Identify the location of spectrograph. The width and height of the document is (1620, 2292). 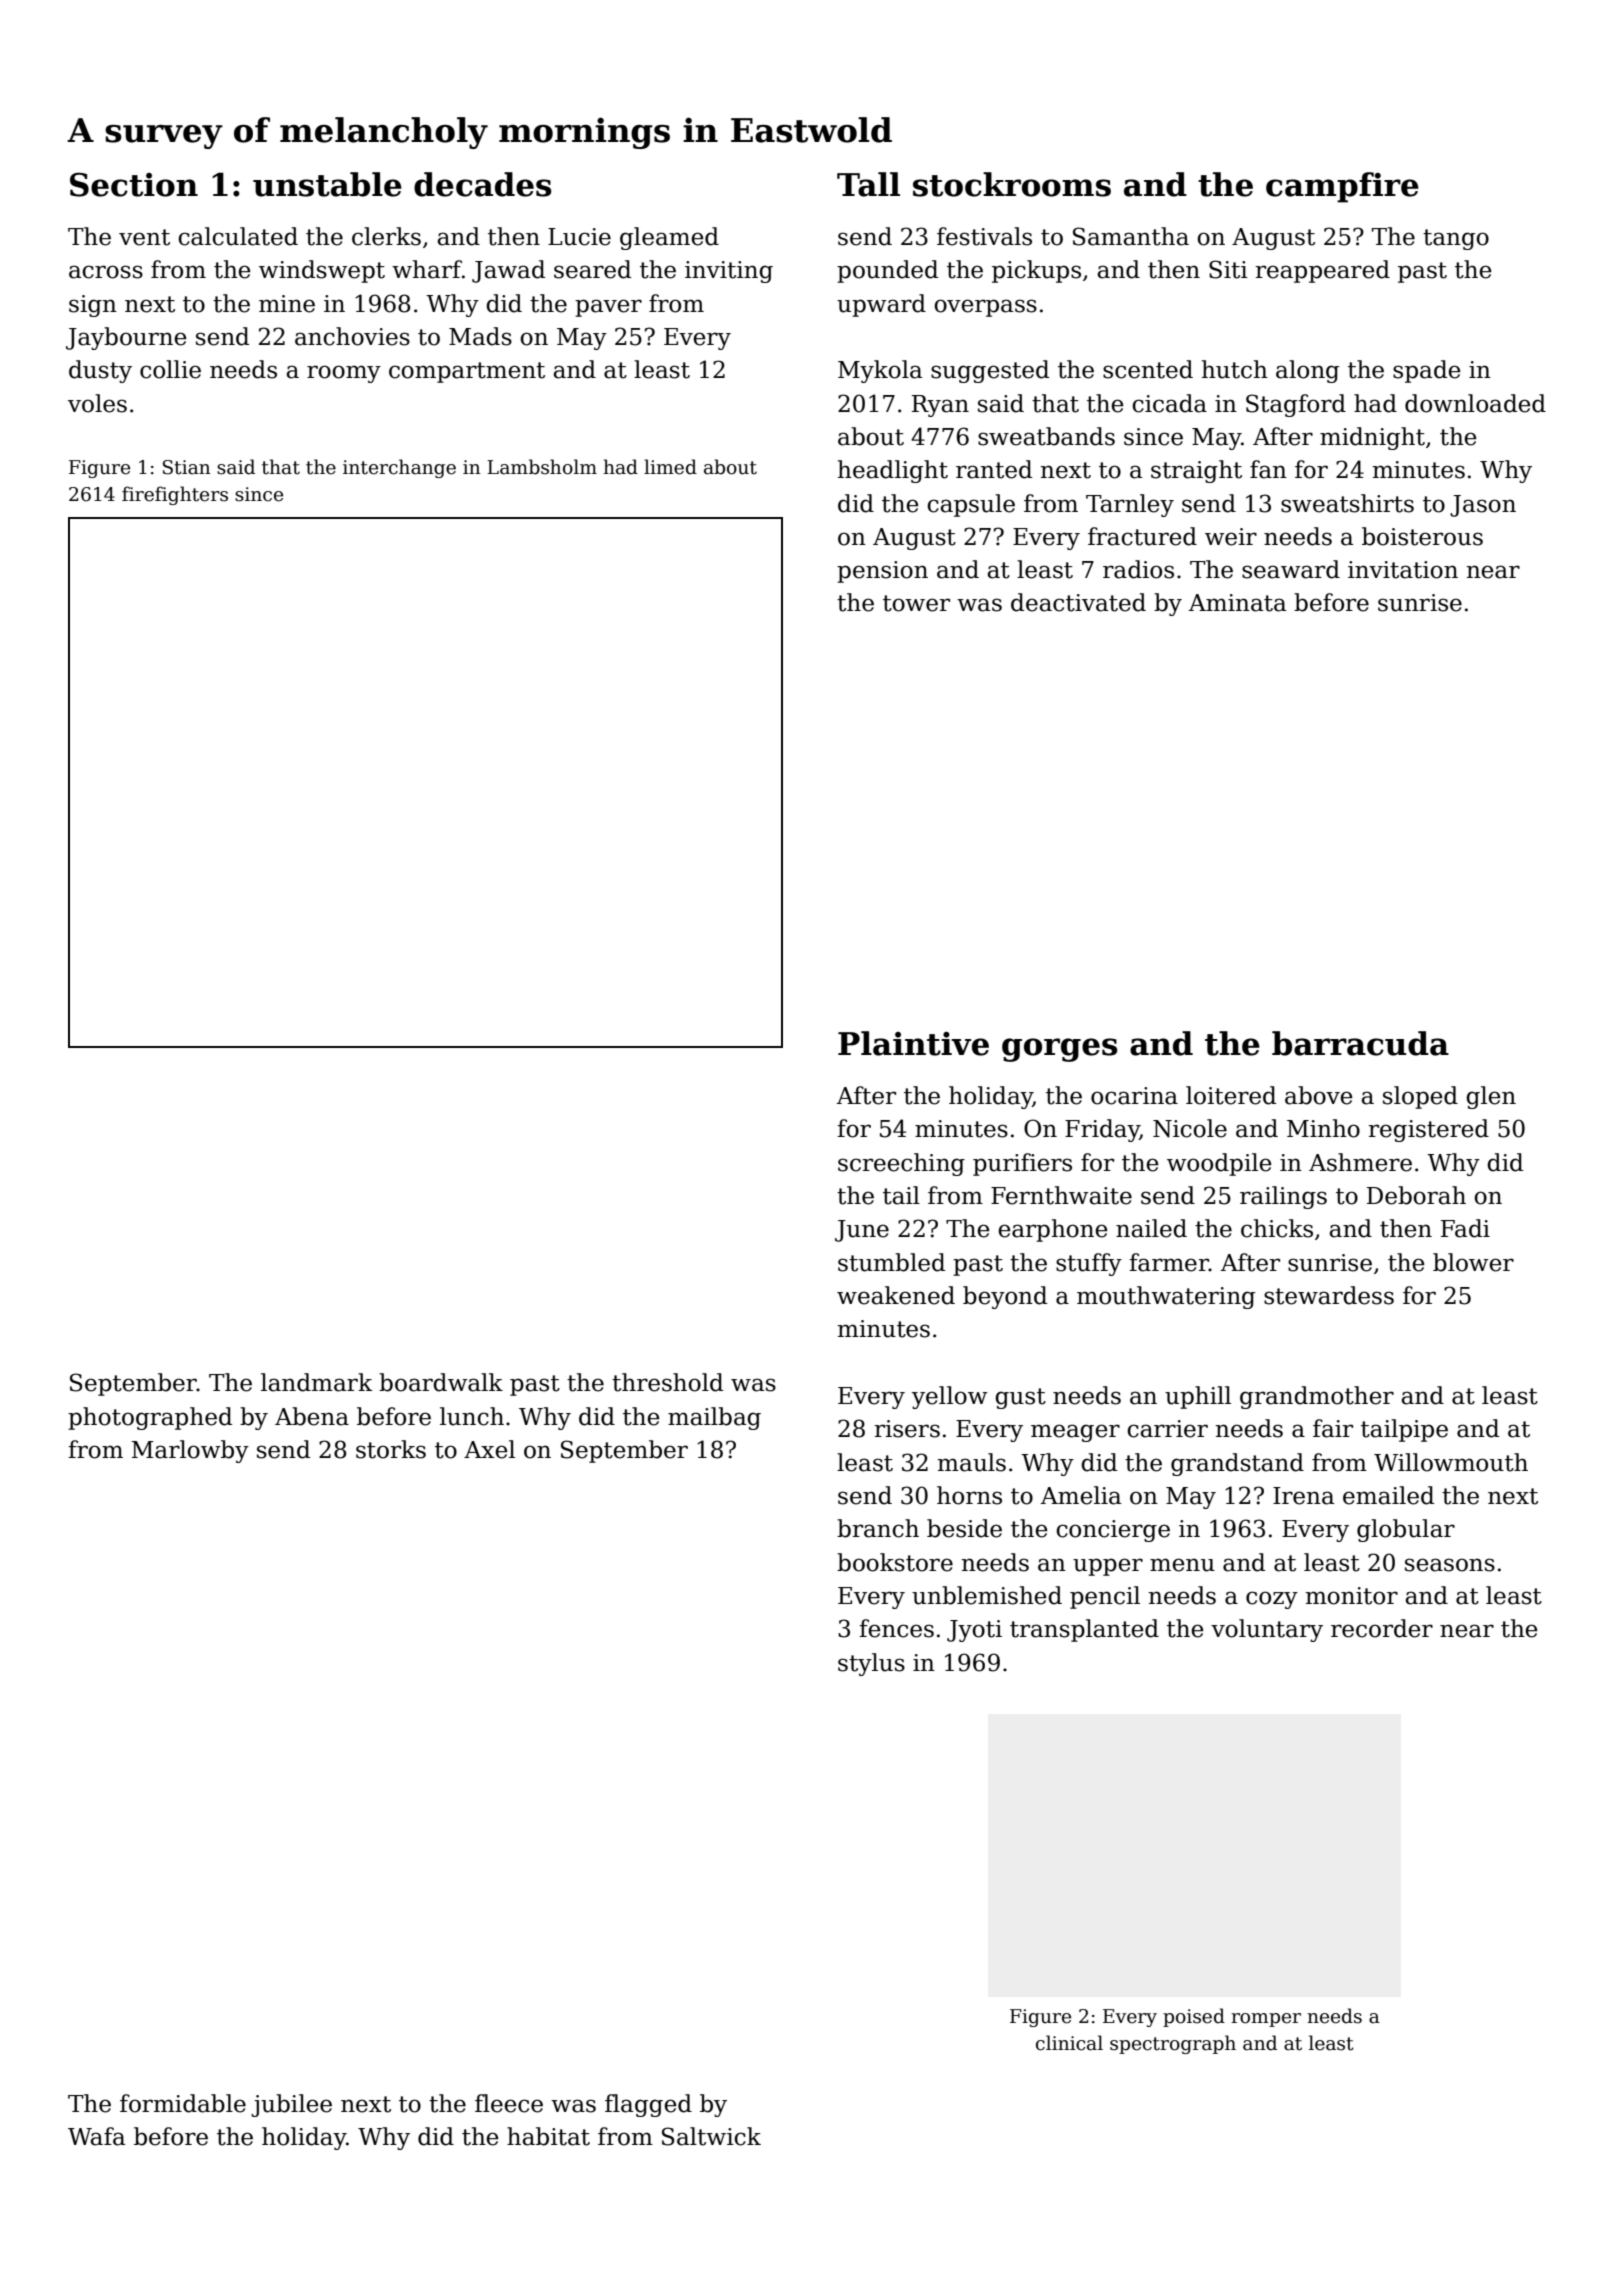
(1173, 2044).
